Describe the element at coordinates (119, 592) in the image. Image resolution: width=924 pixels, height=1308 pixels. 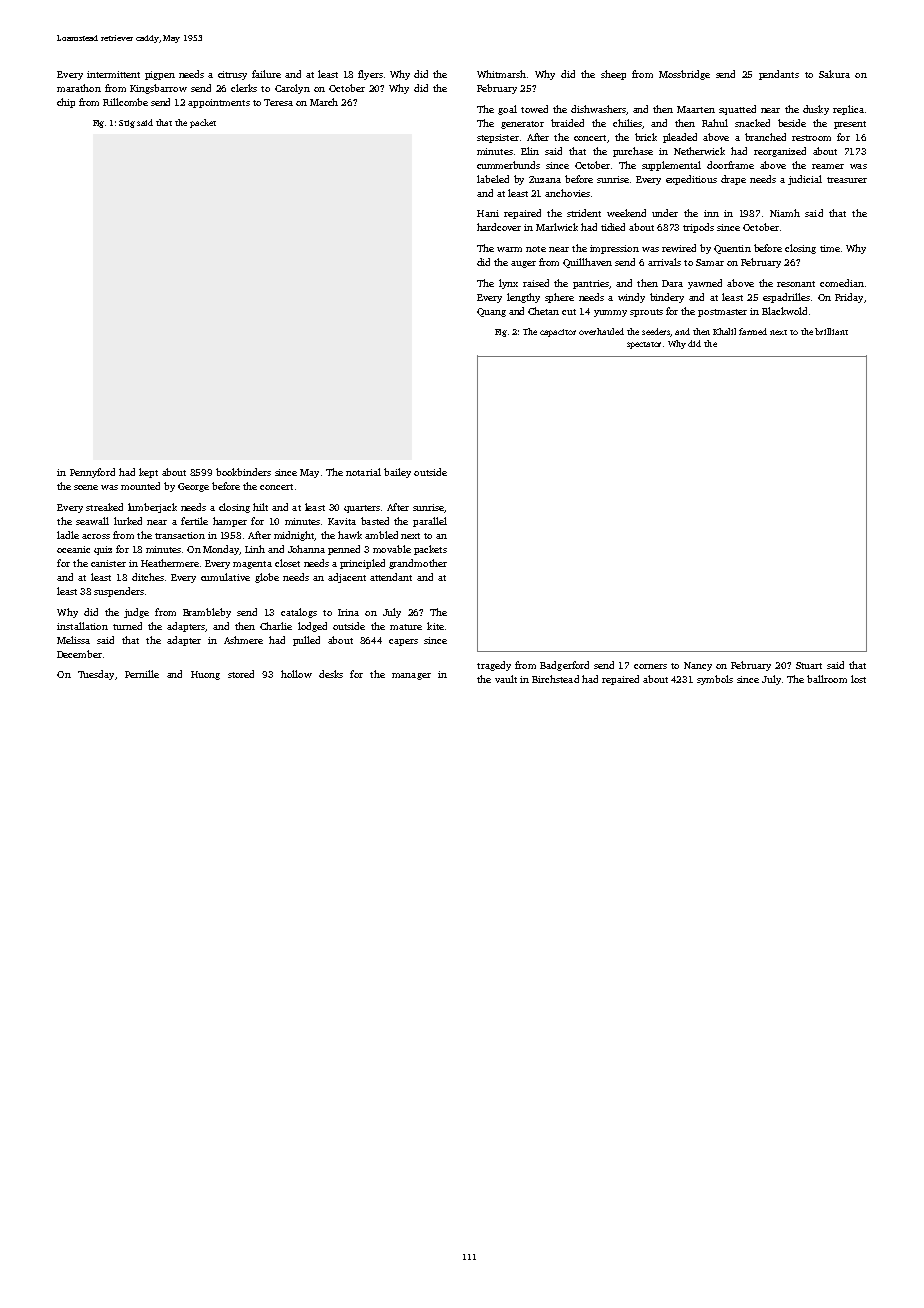
I see `suspenders` at that location.
